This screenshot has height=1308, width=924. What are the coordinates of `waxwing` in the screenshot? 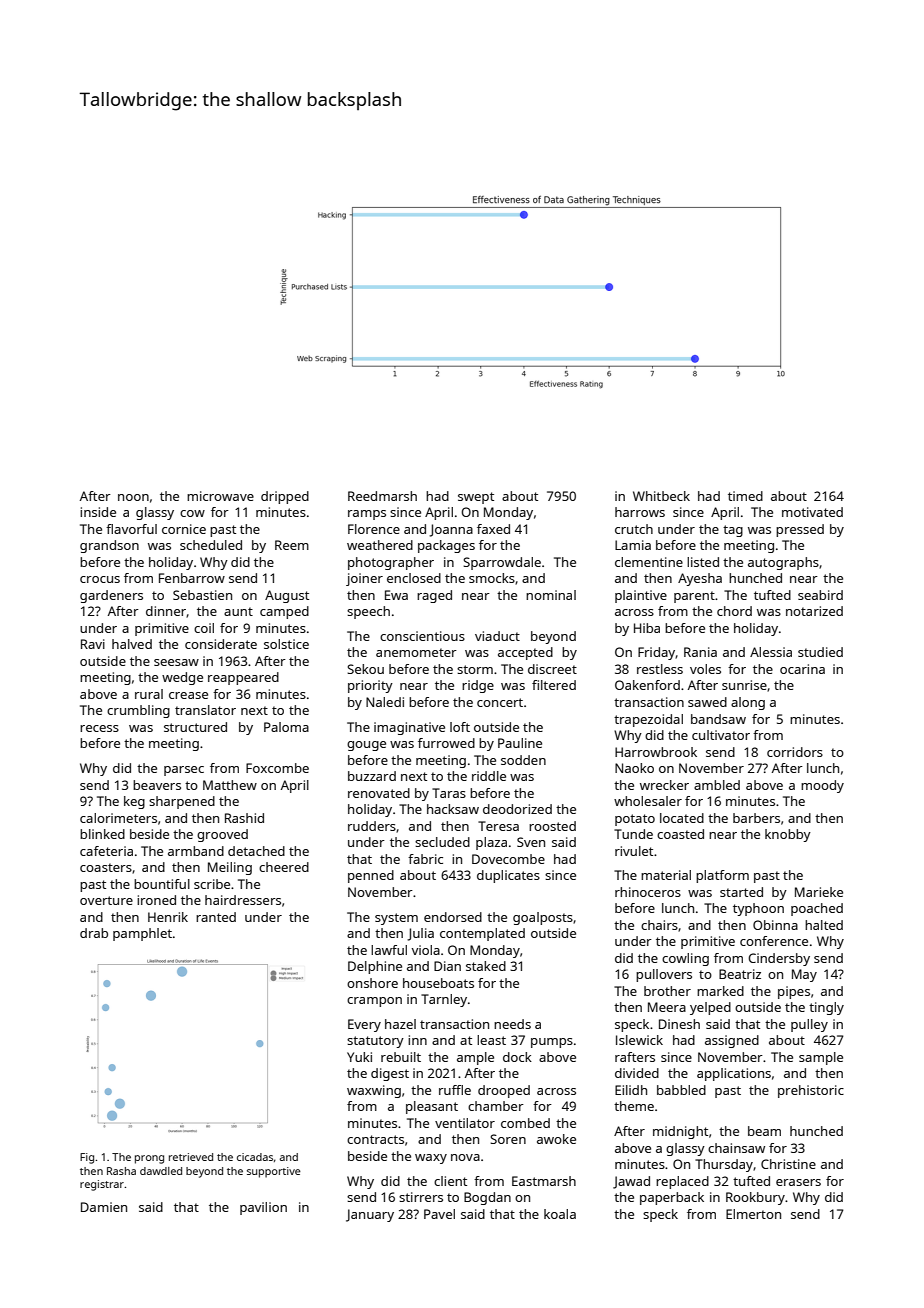 It's located at (374, 1091).
